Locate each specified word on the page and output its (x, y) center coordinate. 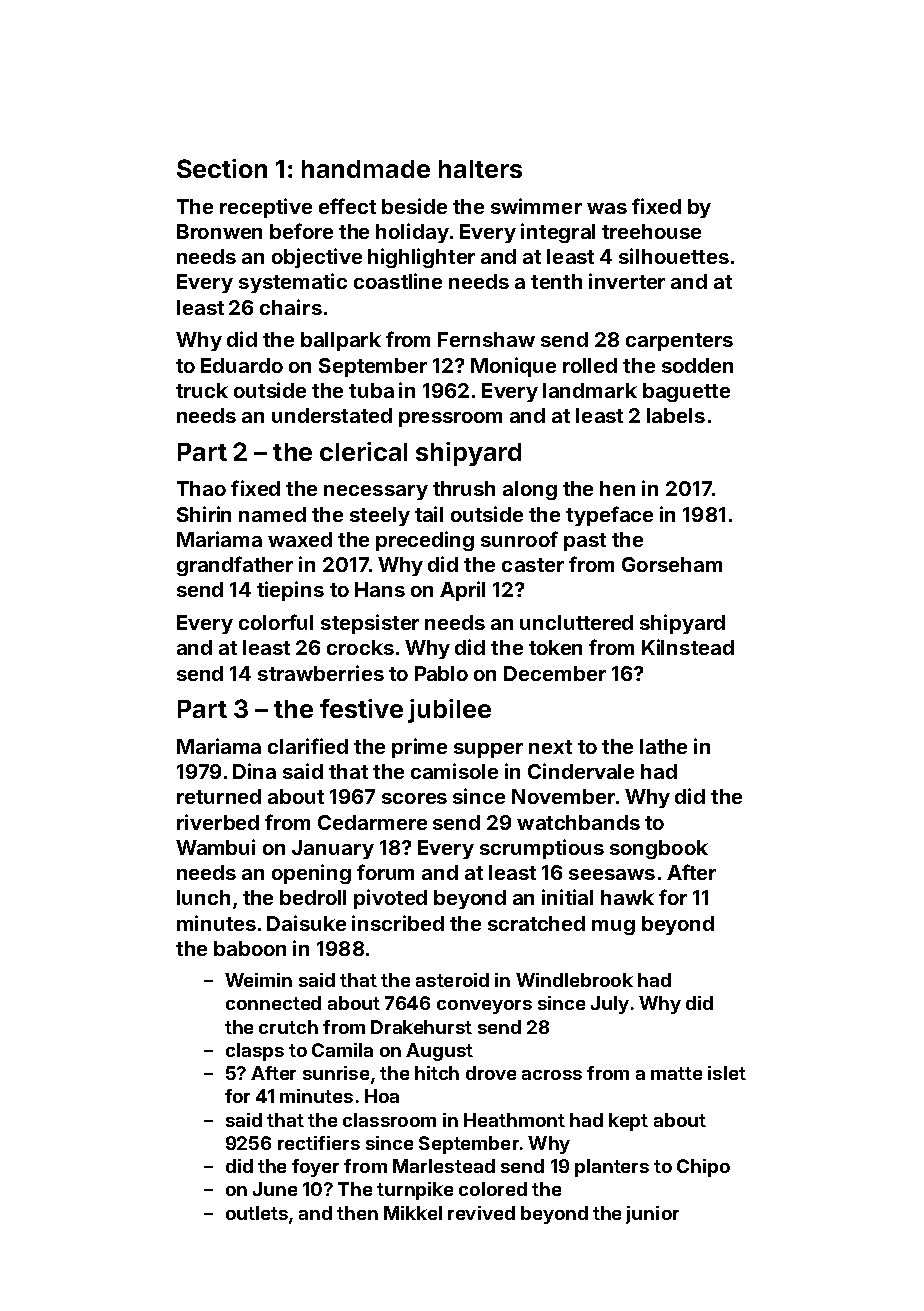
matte (676, 1073)
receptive (266, 208)
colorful (276, 622)
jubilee (449, 711)
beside (414, 206)
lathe (663, 746)
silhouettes (674, 256)
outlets (257, 1213)
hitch (437, 1073)
